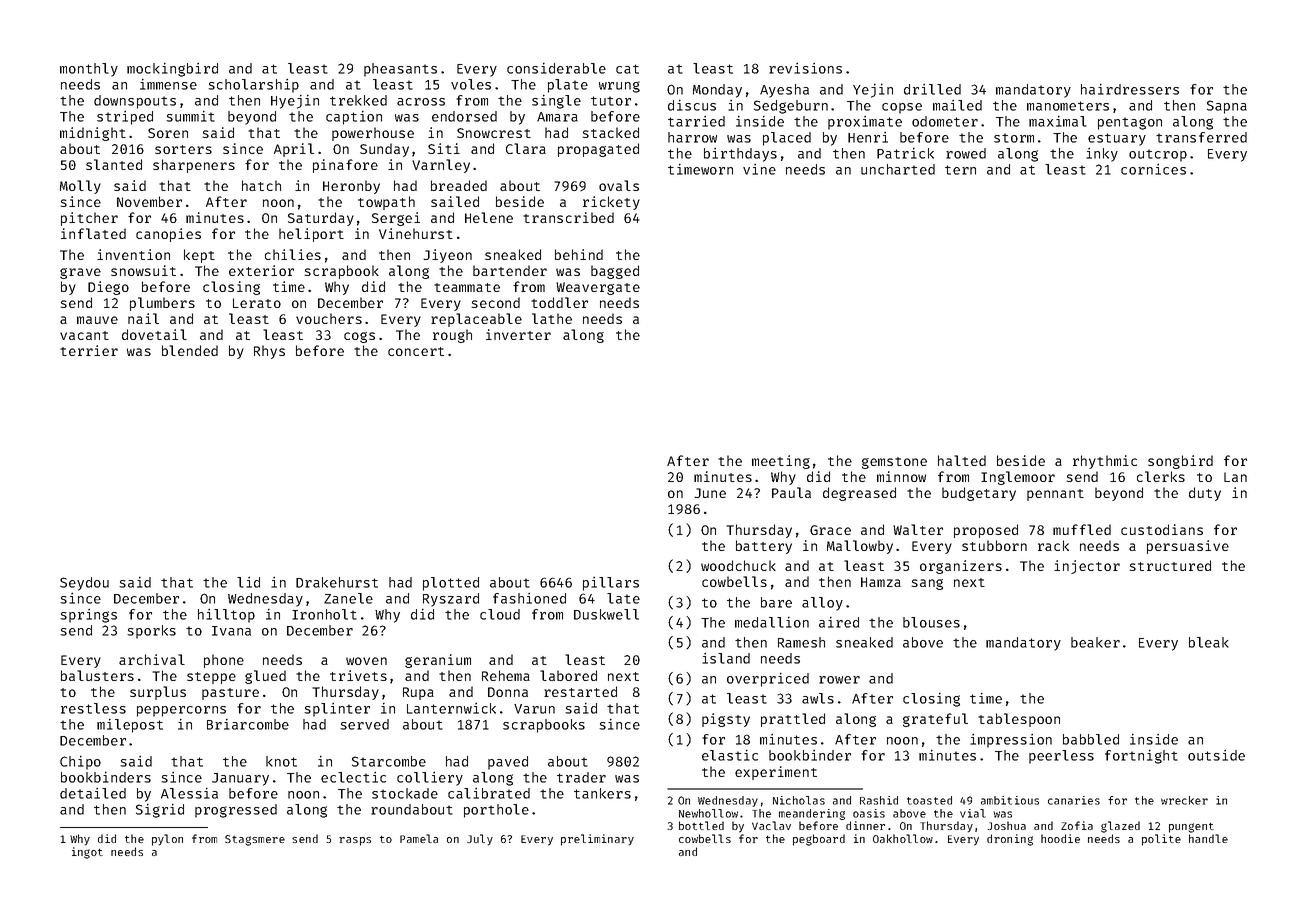 This image has height=924, width=1308. Describe the element at coordinates (384, 150) in the image. I see `Sunday` at that location.
